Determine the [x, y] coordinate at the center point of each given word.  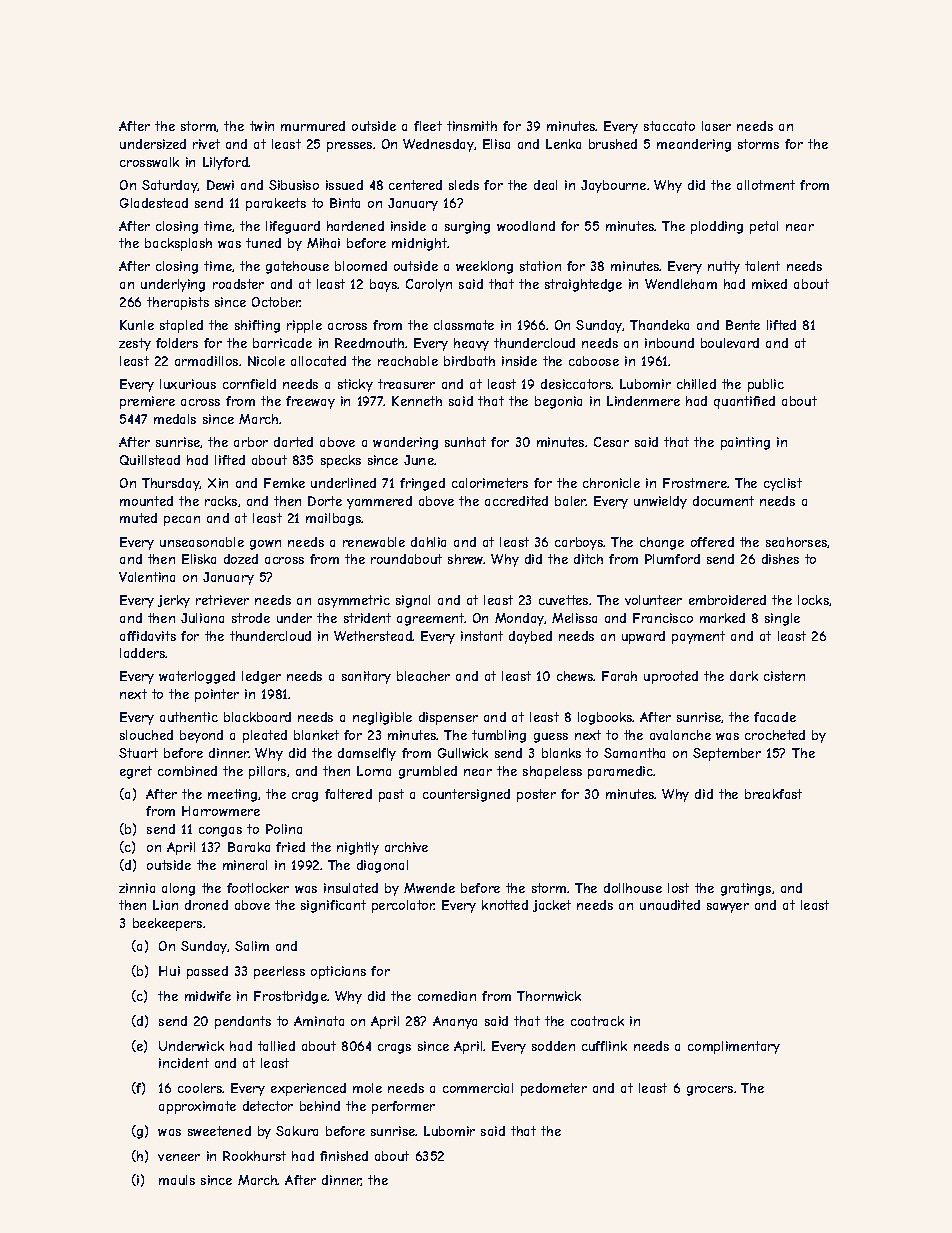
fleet [428, 126]
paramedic [621, 772]
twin [262, 126]
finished [344, 1156]
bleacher [423, 676]
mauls [177, 1180]
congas [220, 832]
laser [716, 126]
